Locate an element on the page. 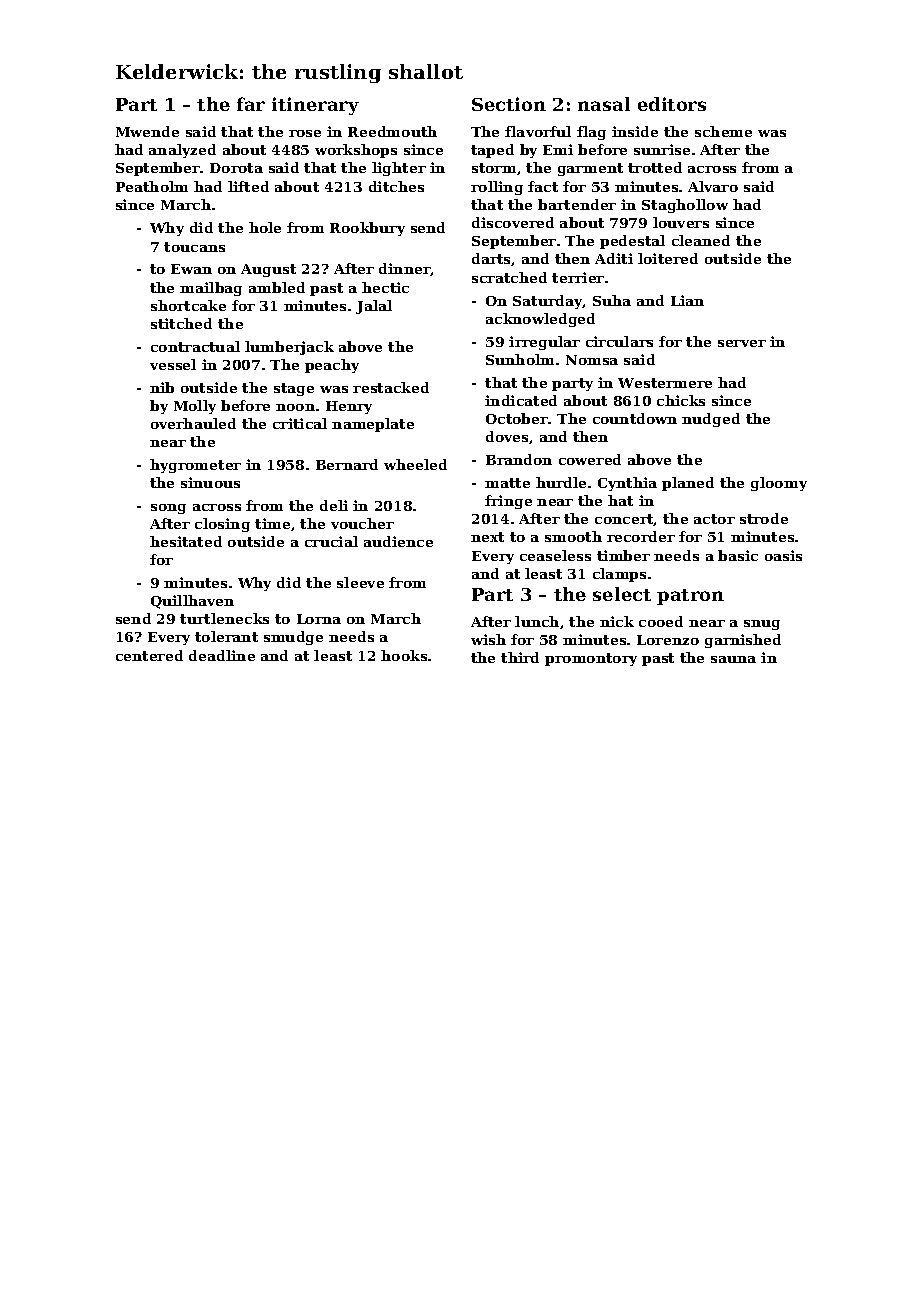 This document has height=1308, width=924. editors is located at coordinates (672, 104).
